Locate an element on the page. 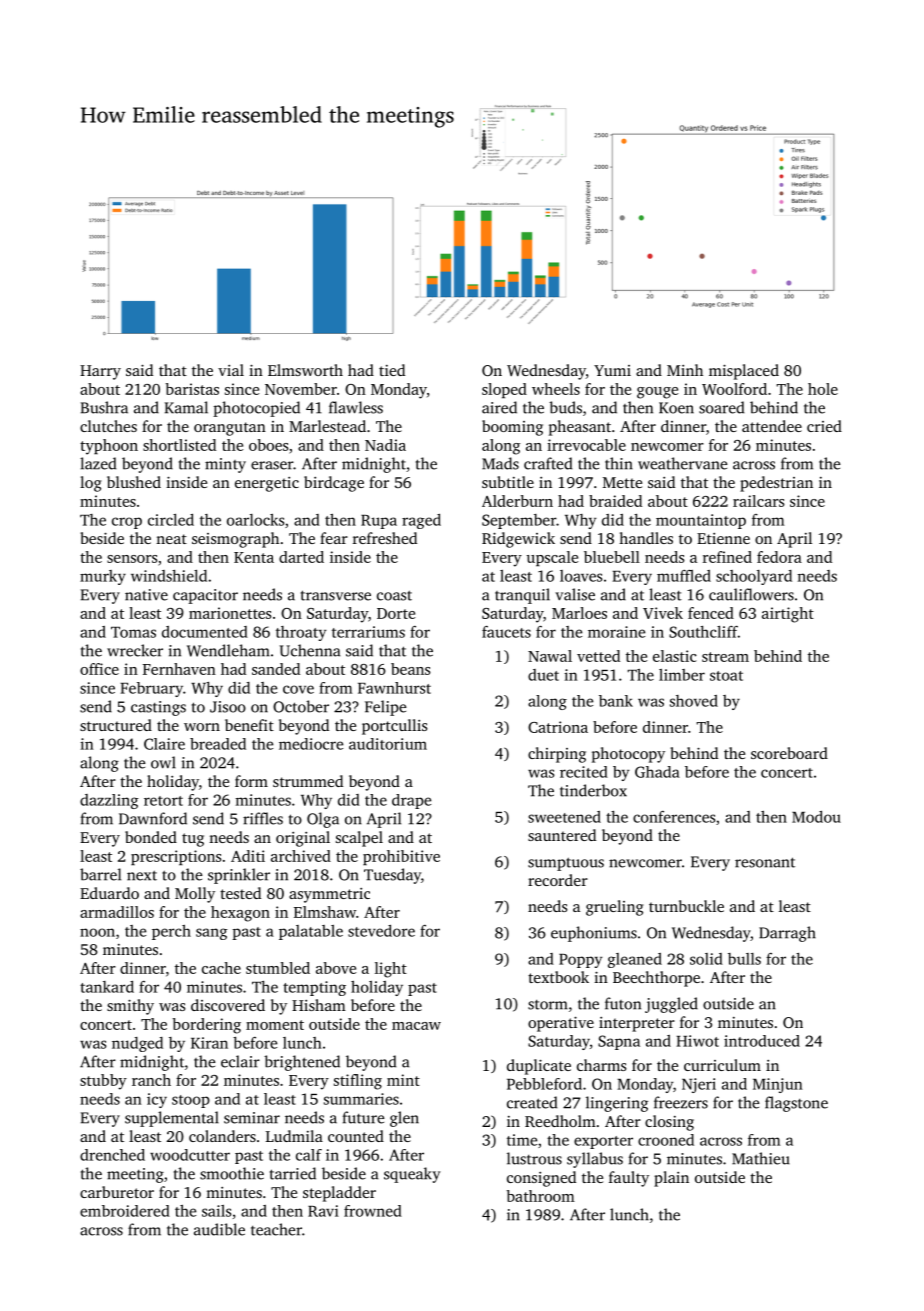 This document has height=1311, width=924. bathroom is located at coordinates (540, 1196).
